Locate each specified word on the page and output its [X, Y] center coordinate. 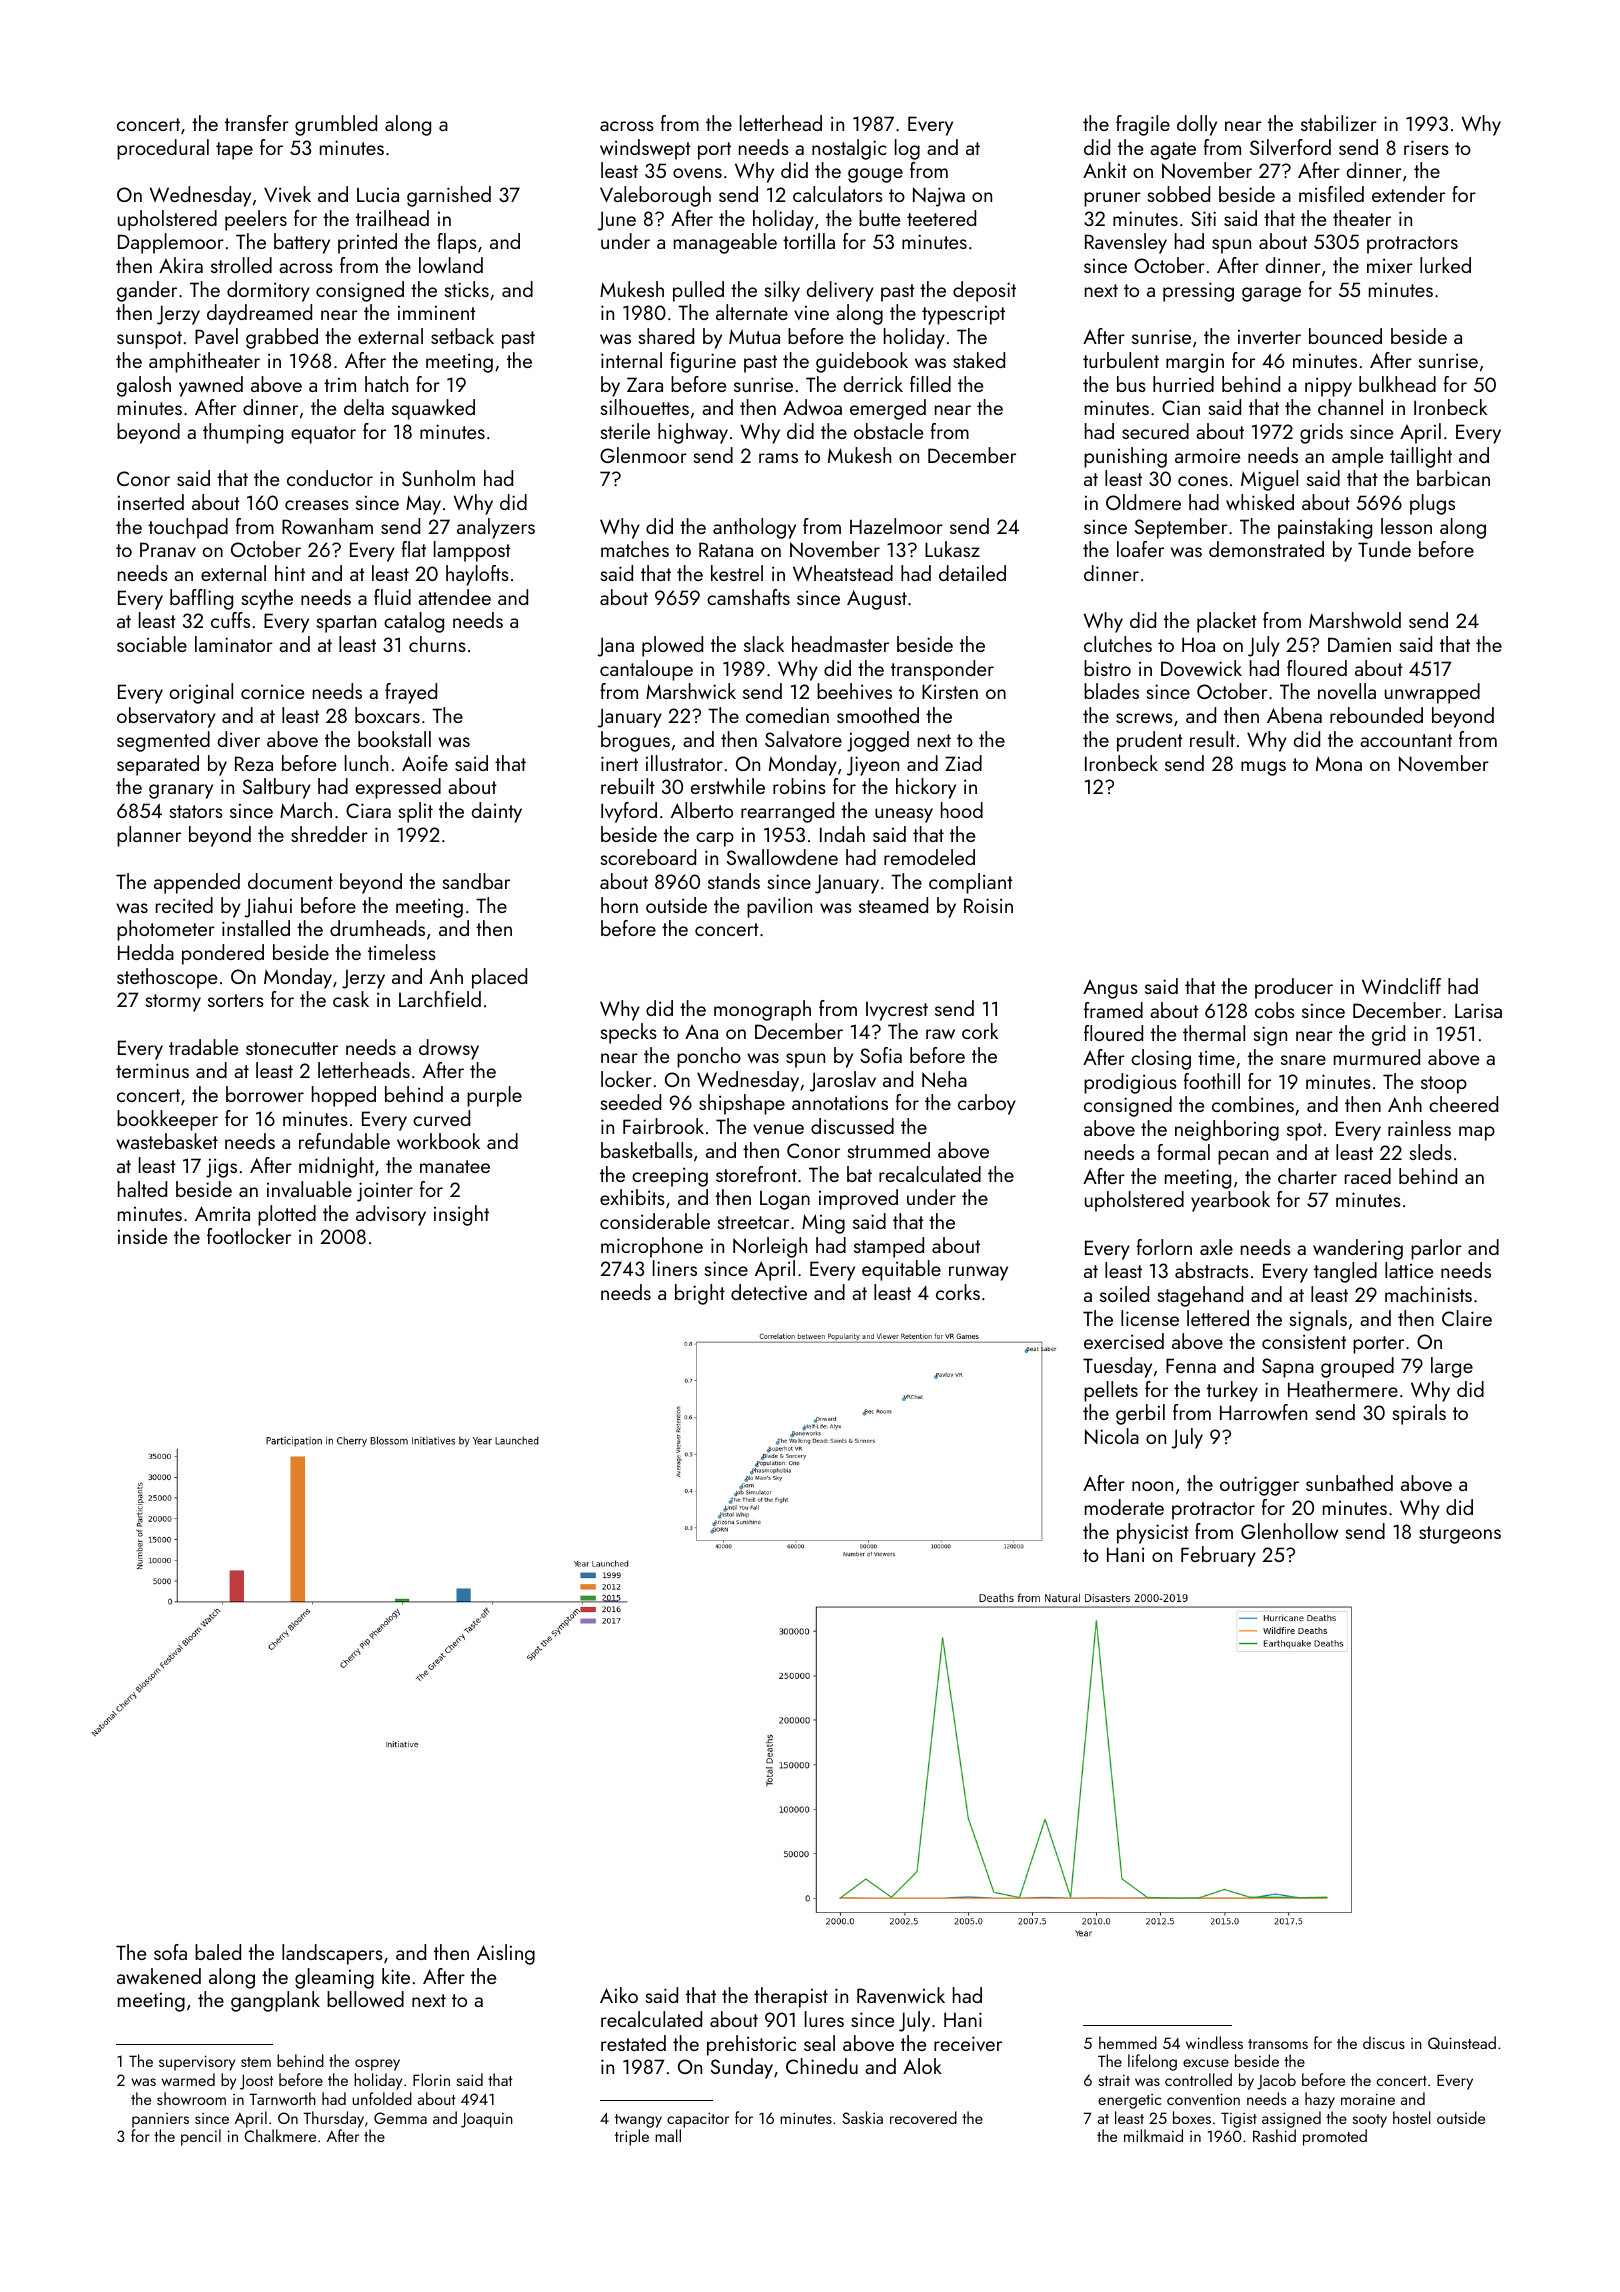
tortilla [809, 241]
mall [668, 2135]
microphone [652, 1247]
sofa [170, 1952]
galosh [144, 386]
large [1452, 1367]
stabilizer [1339, 123]
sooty [1370, 2121]
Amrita [222, 1213]
